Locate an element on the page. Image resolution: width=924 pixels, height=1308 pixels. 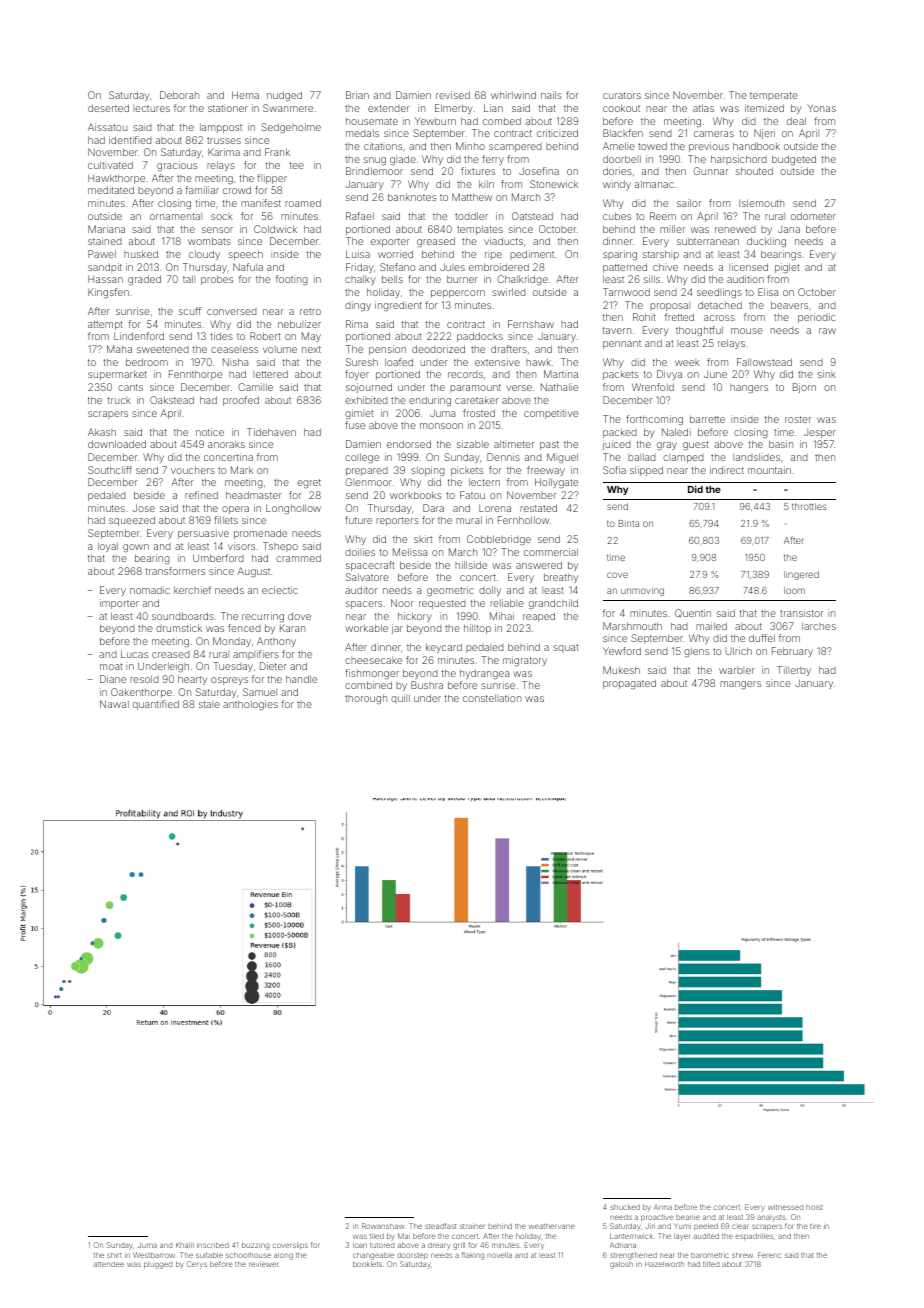
attendee is located at coordinates (108, 1264).
